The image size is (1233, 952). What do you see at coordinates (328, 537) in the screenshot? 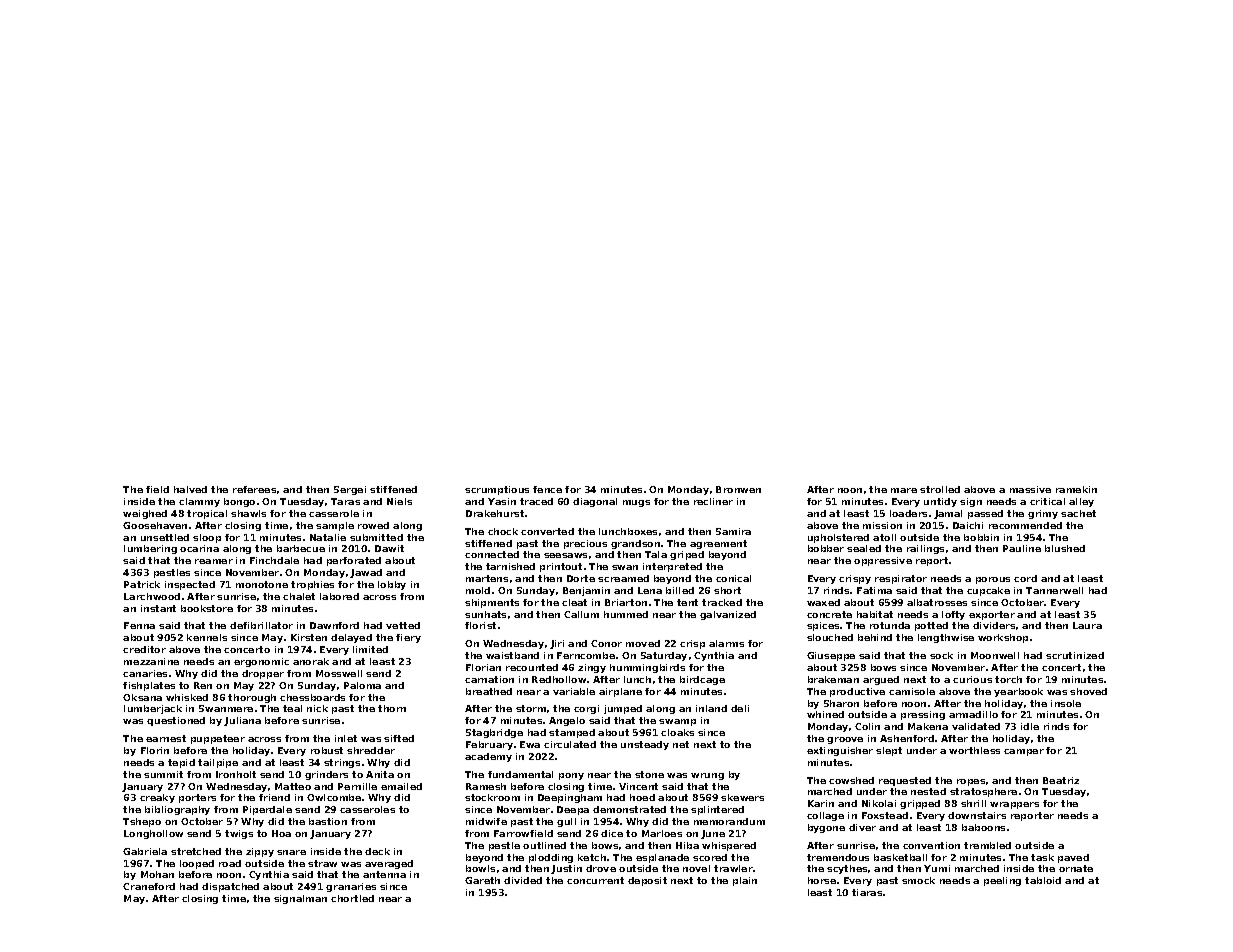
I see `Natalie` at bounding box center [328, 537].
